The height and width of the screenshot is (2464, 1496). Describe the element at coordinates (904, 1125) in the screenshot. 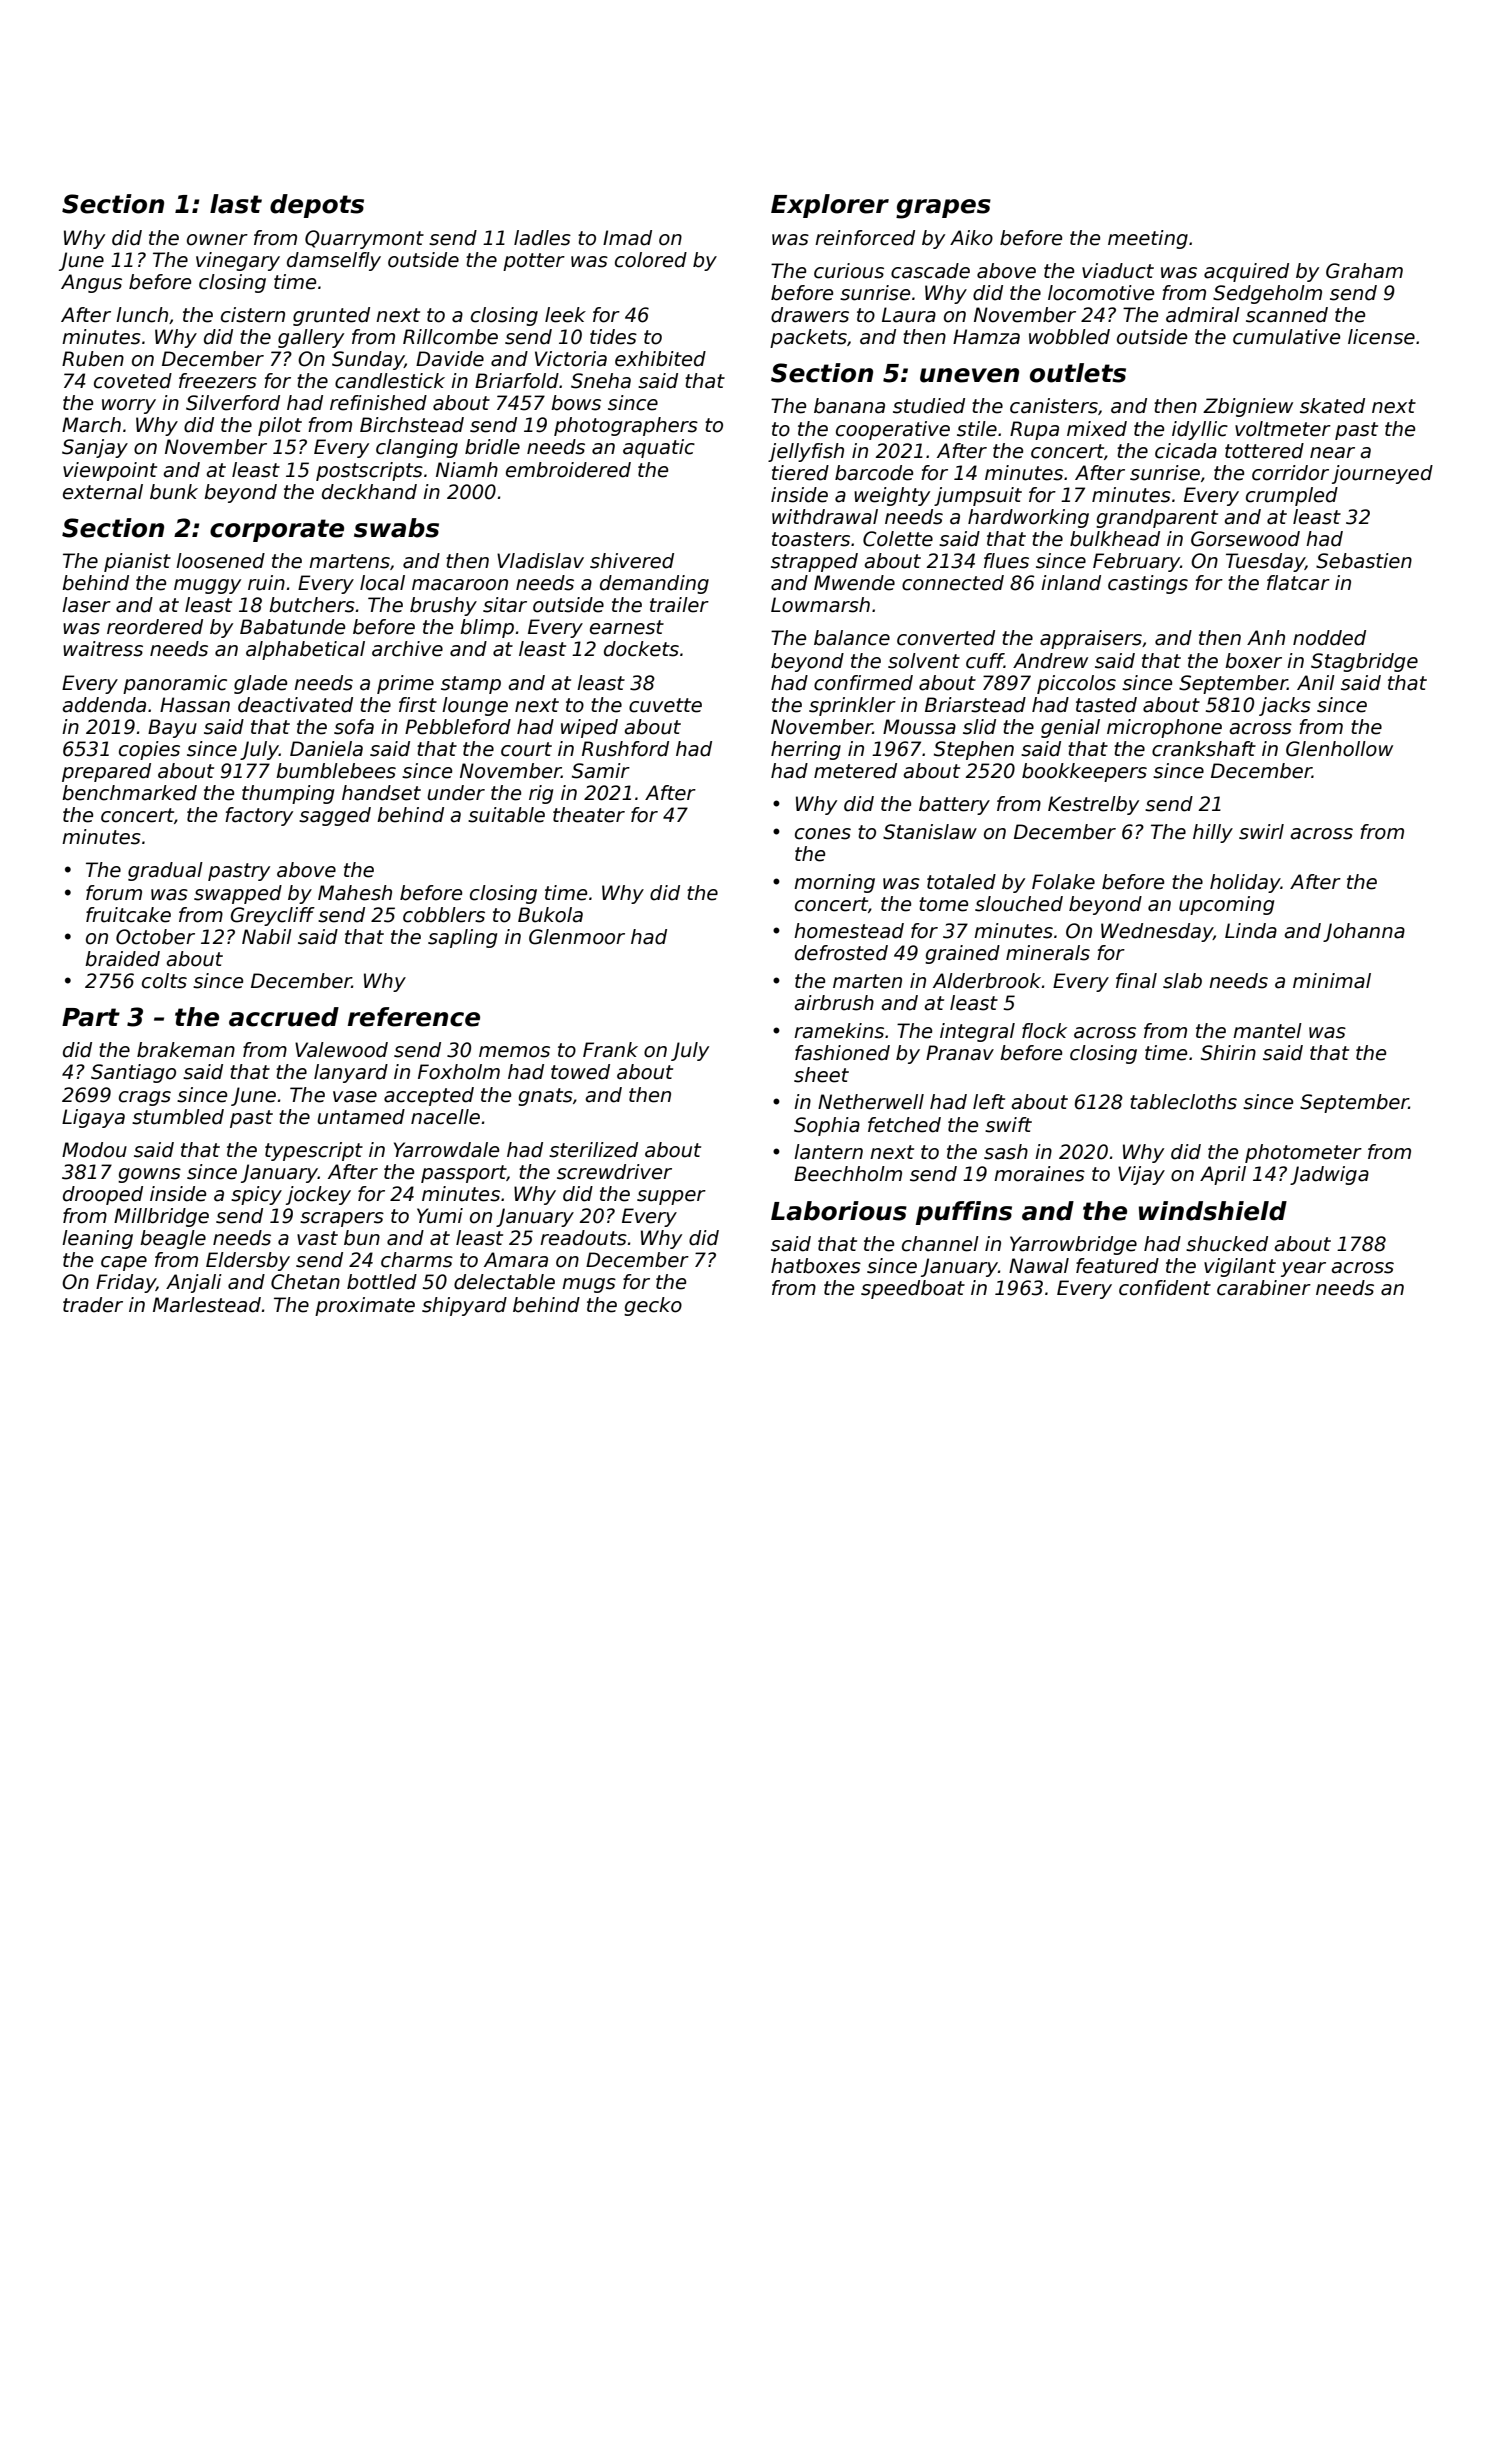

I see `fetched` at that location.
